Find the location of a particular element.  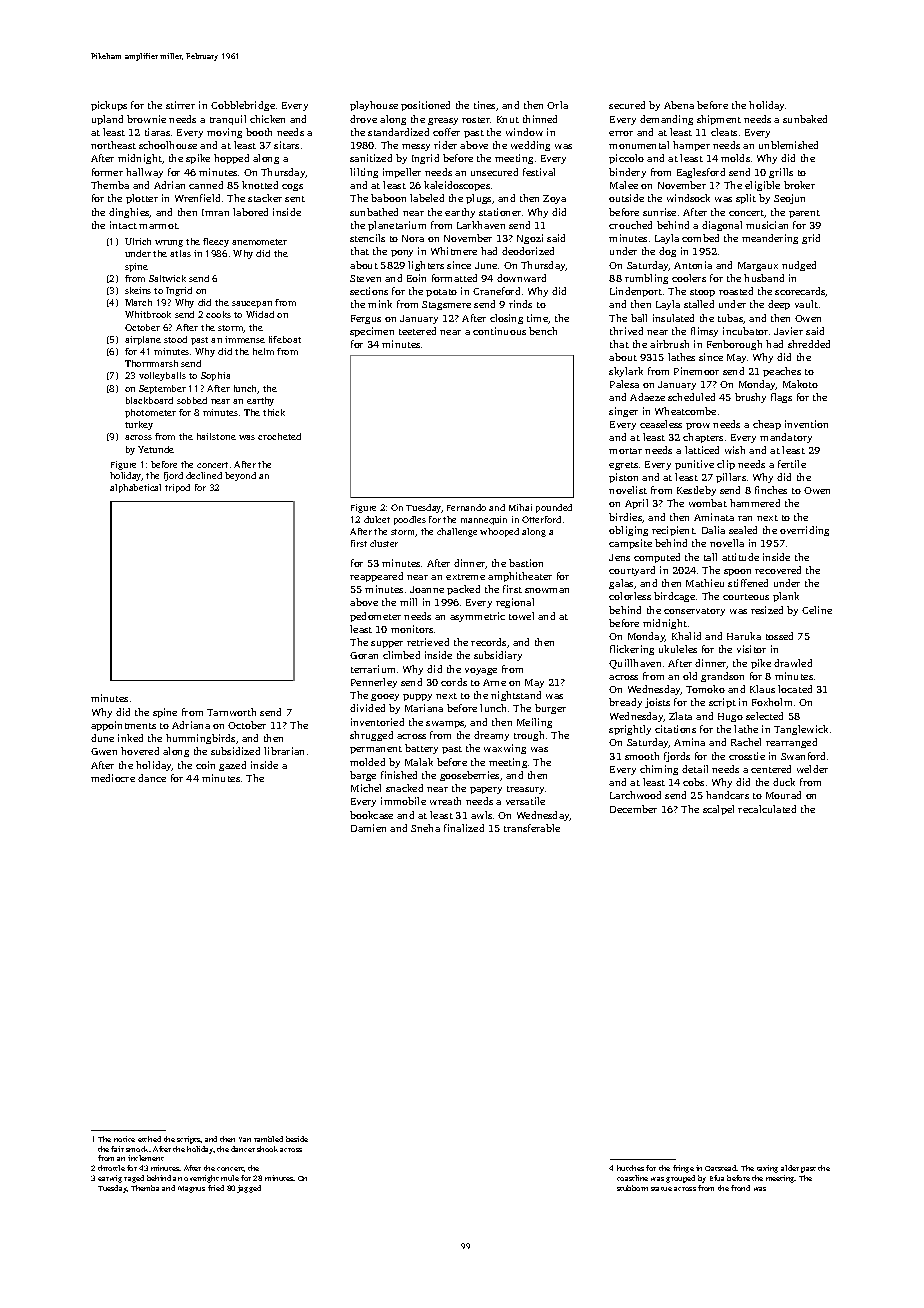

Abena is located at coordinates (679, 105).
